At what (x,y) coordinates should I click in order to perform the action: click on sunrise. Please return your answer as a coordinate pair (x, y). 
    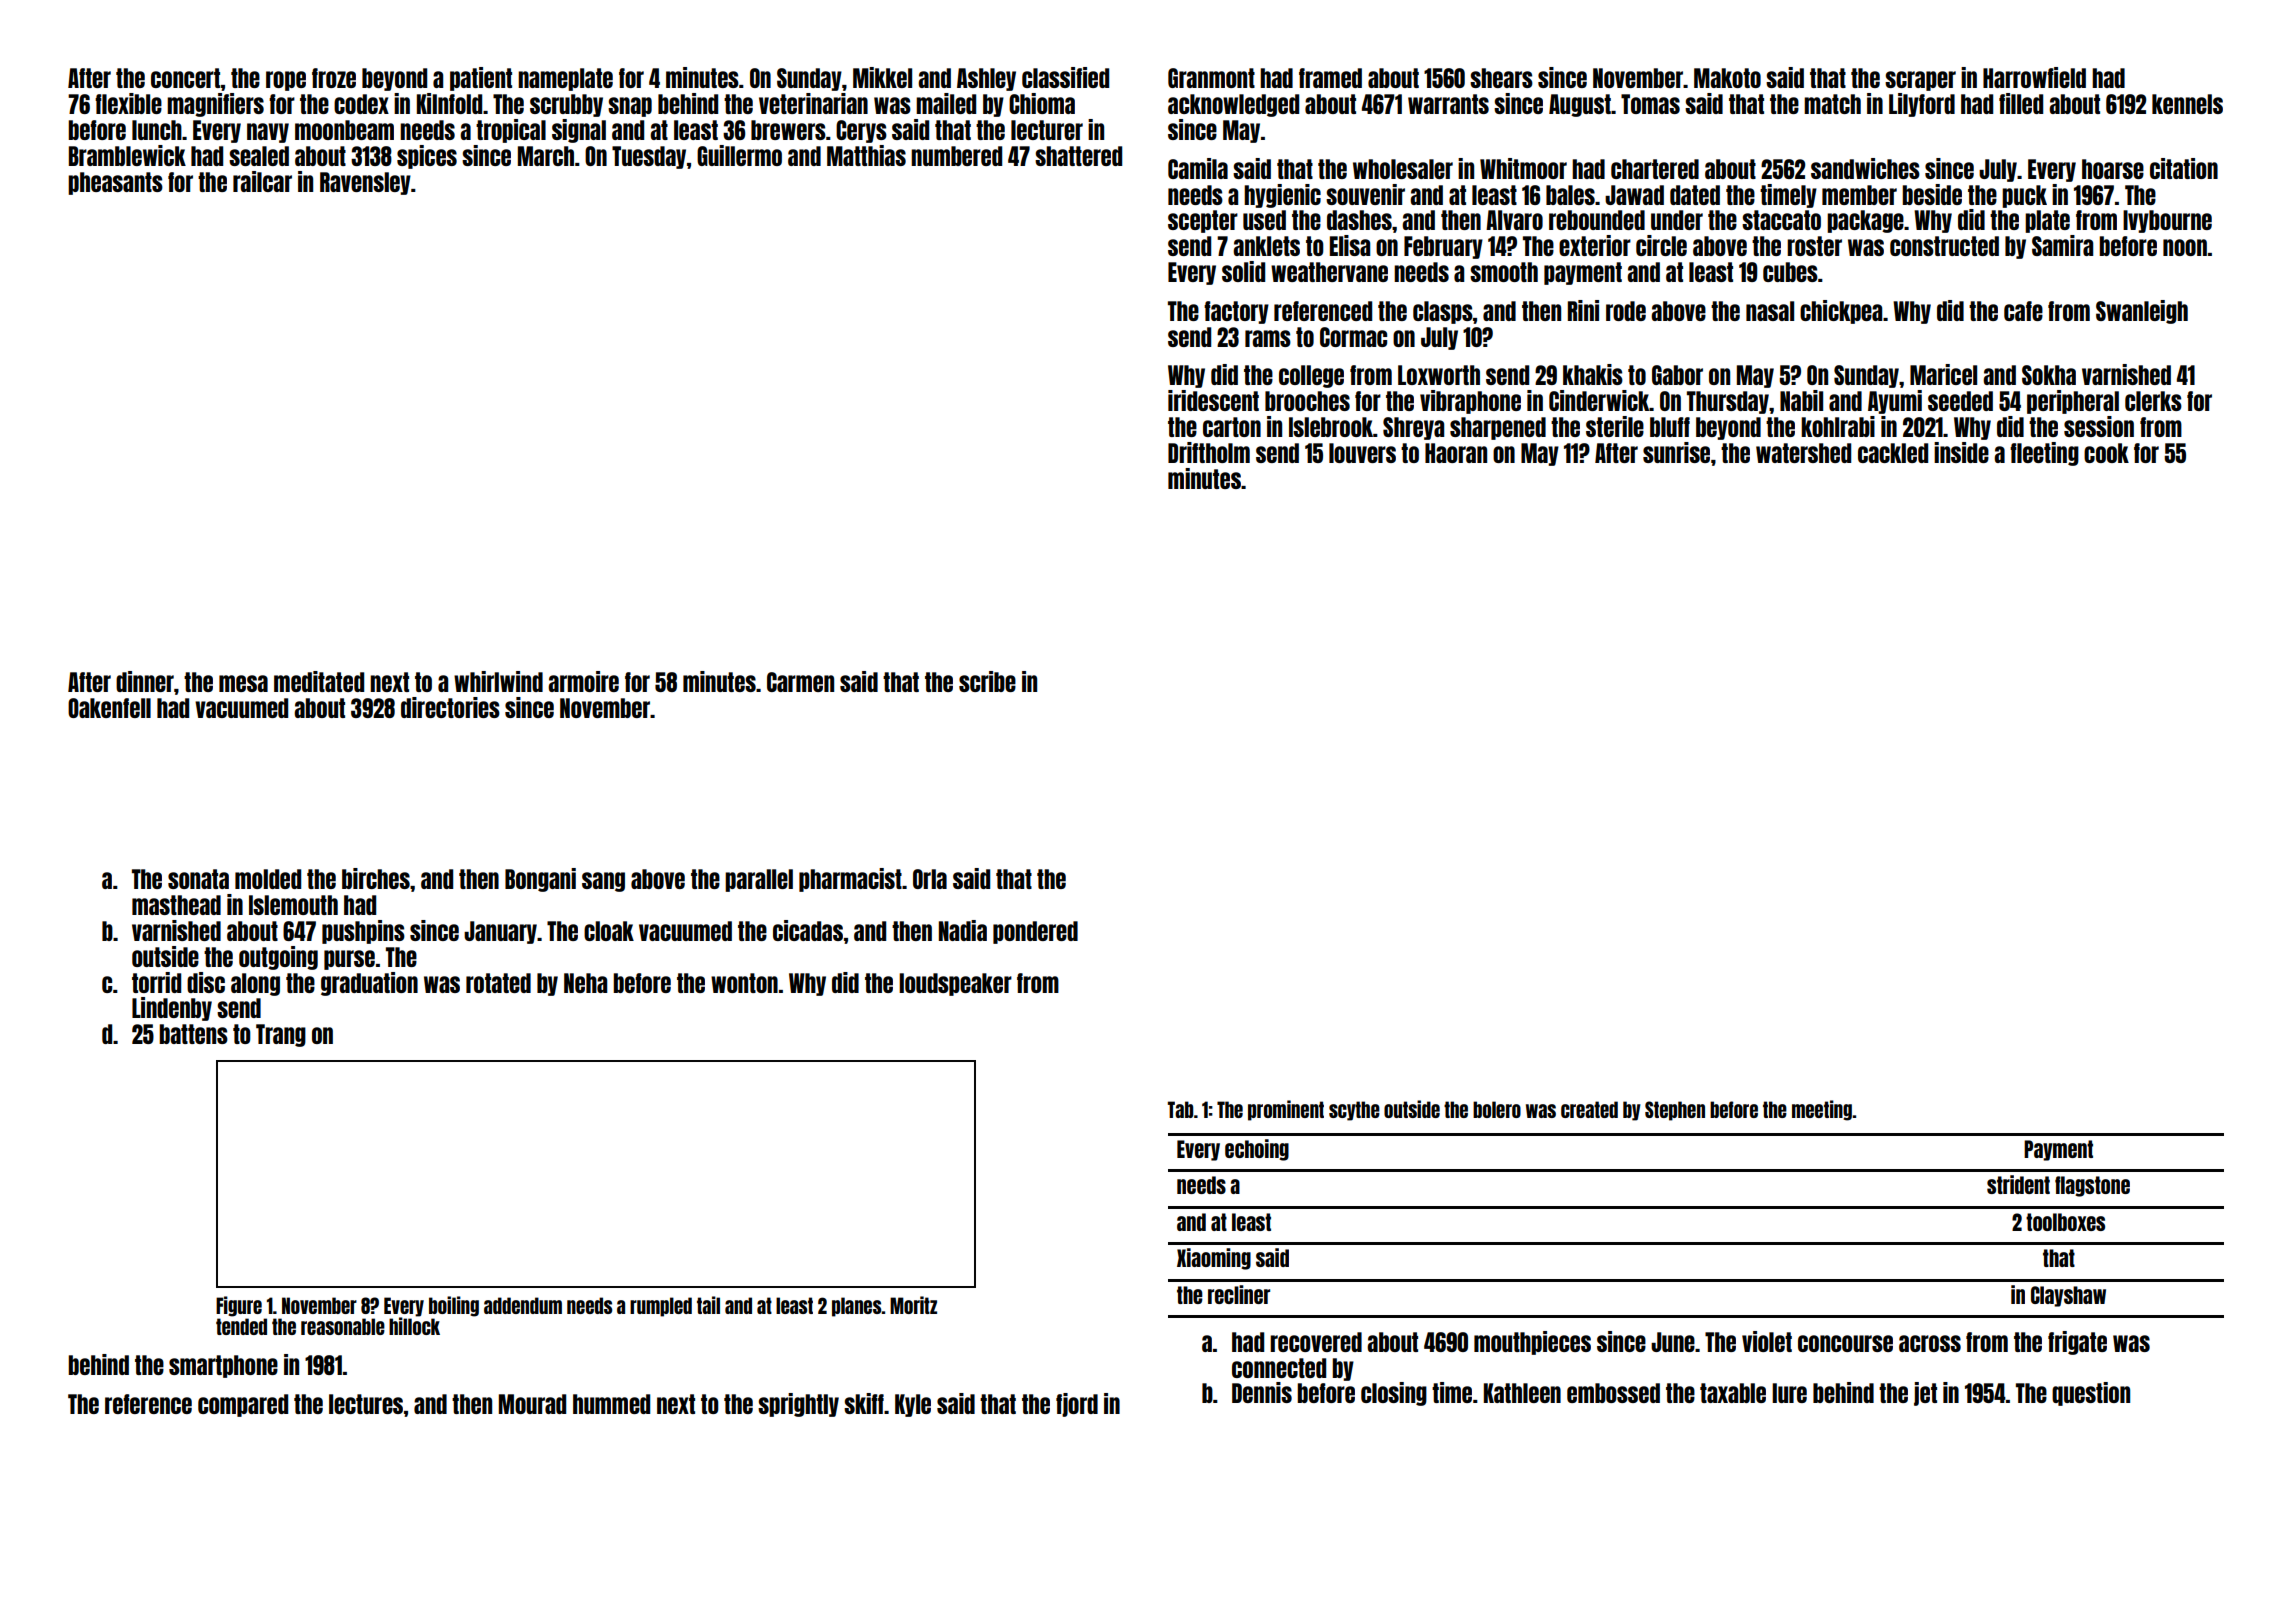
    Looking at the image, I should click on (1676, 452).
